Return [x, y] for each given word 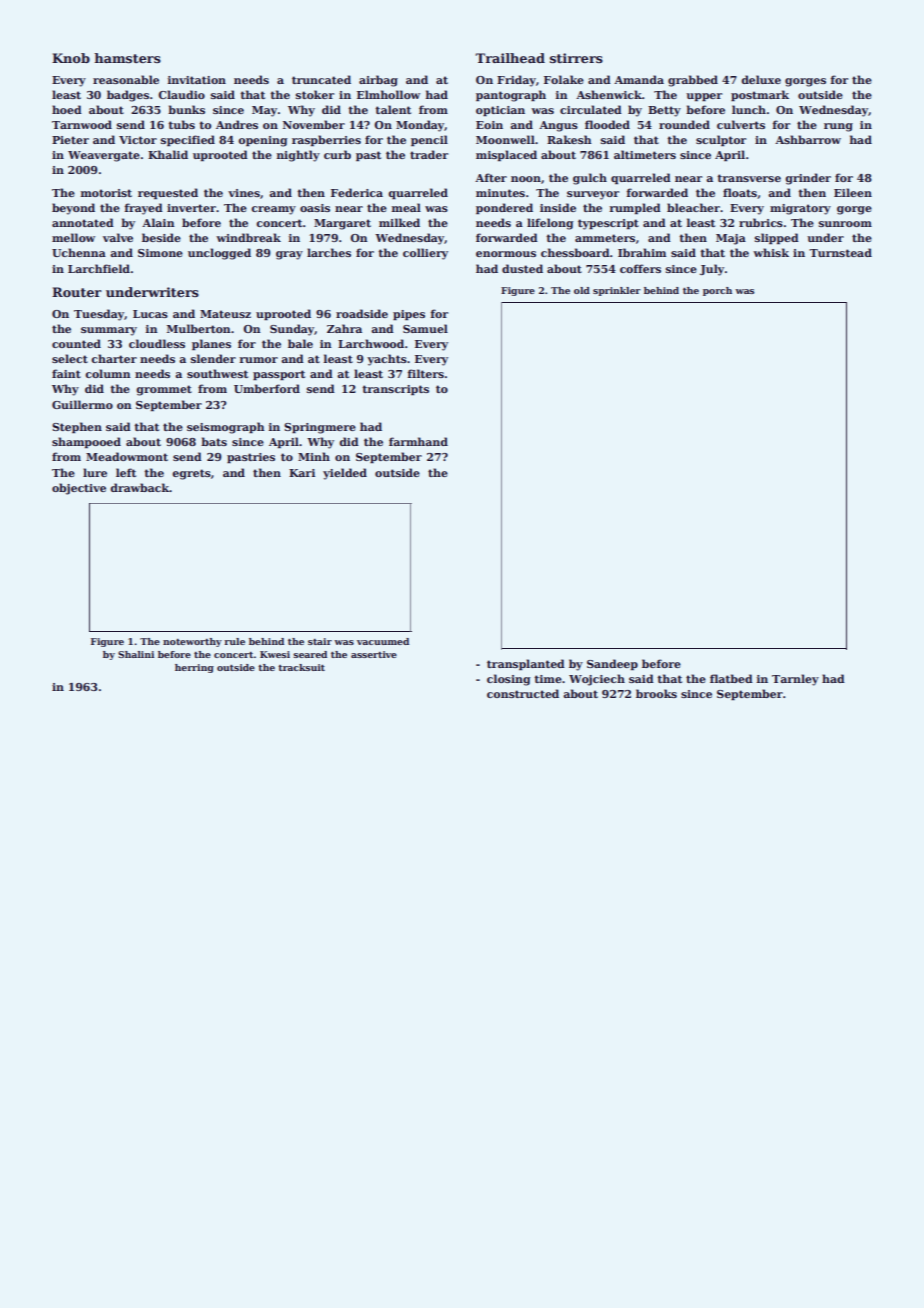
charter [114, 358]
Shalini [136, 654]
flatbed [731, 678]
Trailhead [510, 58]
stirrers [576, 58]
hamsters [127, 58]
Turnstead [840, 252]
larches [329, 252]
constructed [523, 693]
